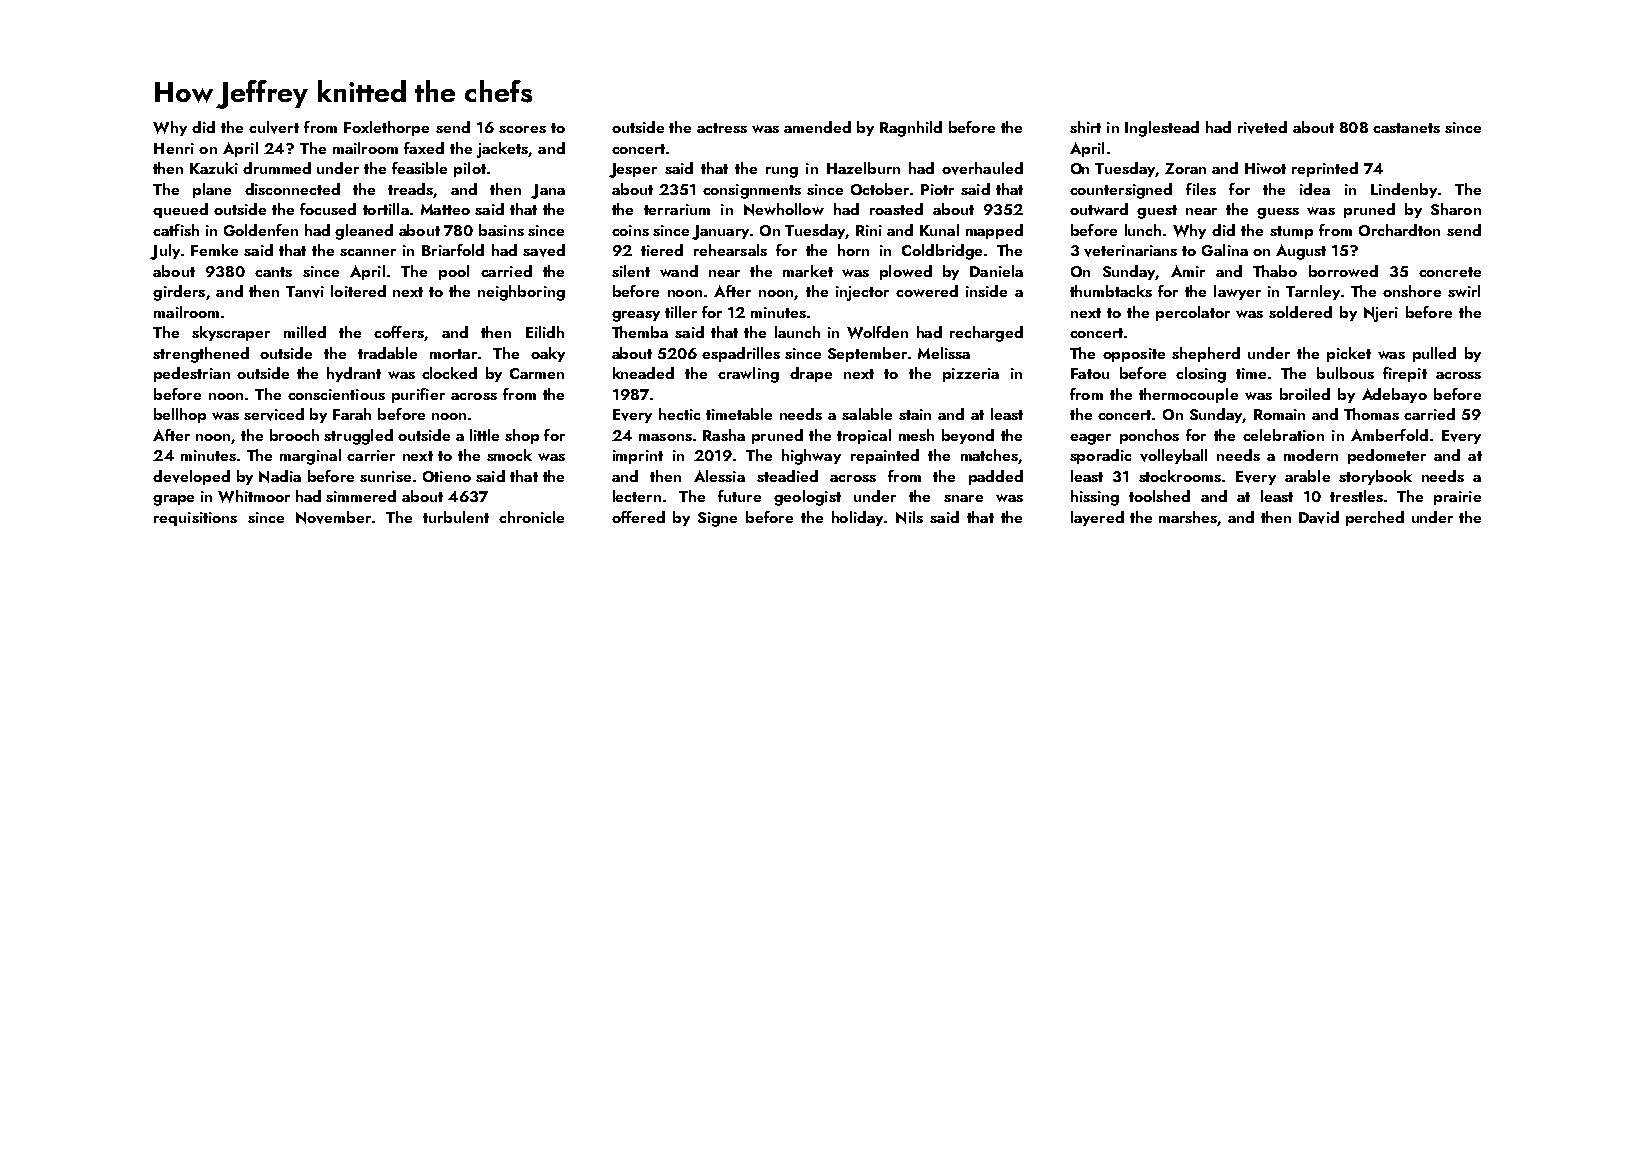 This document has height=1156, width=1635. I want to click on pizzeria, so click(971, 375).
